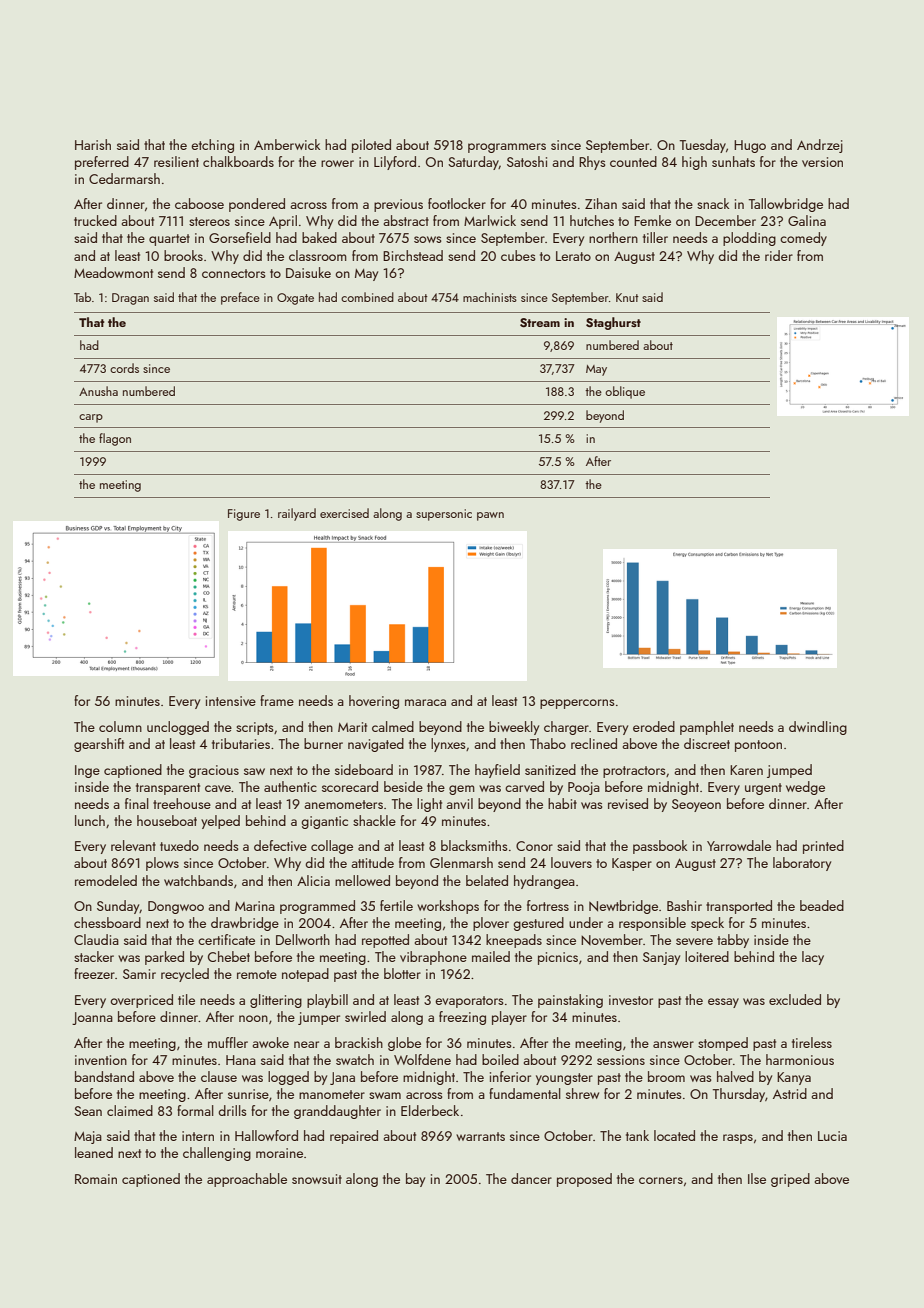  Describe the element at coordinates (749, 239) in the page. I see `plodding` at that location.
